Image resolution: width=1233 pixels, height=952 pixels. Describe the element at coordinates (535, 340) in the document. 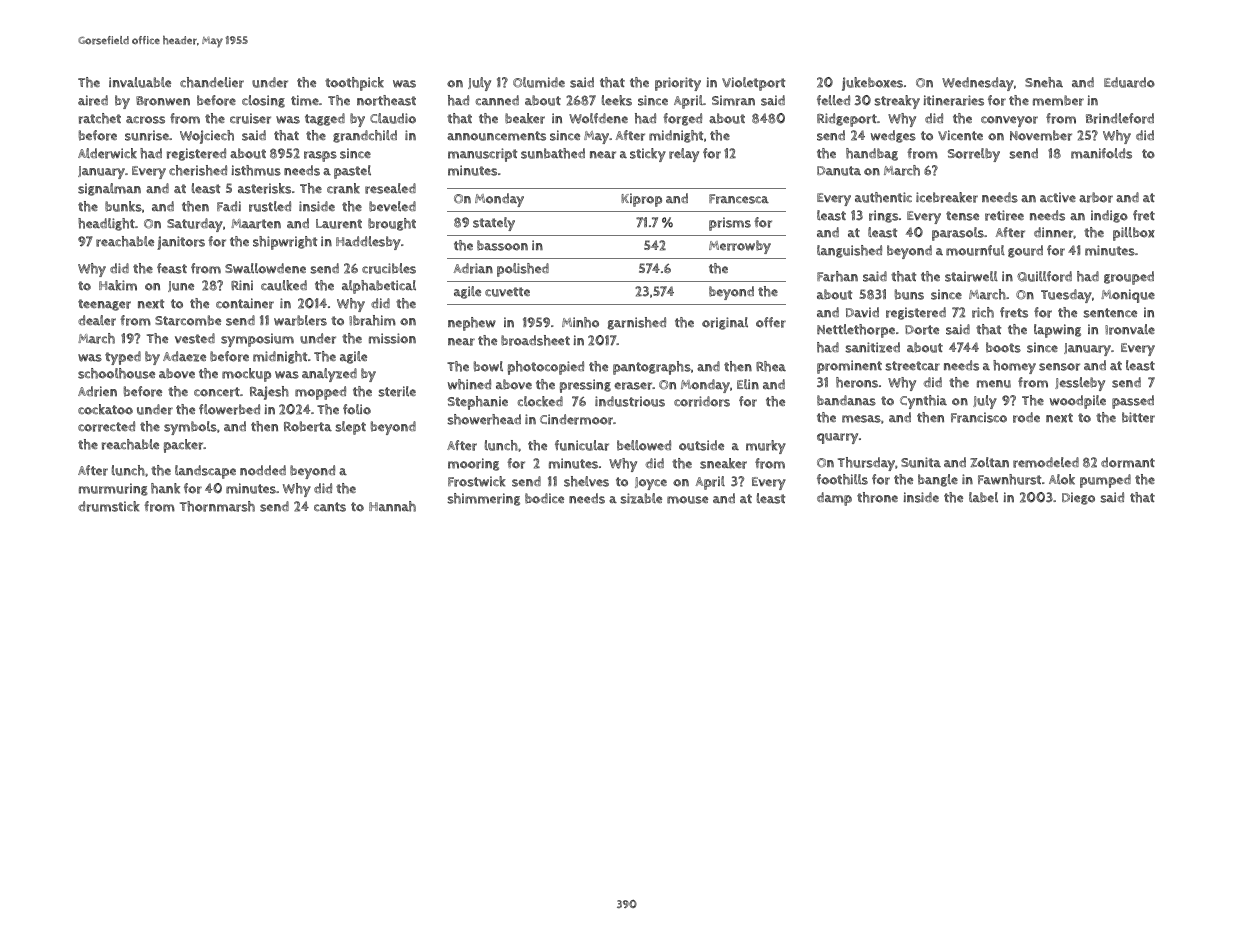

I see `broadsheet` at that location.
